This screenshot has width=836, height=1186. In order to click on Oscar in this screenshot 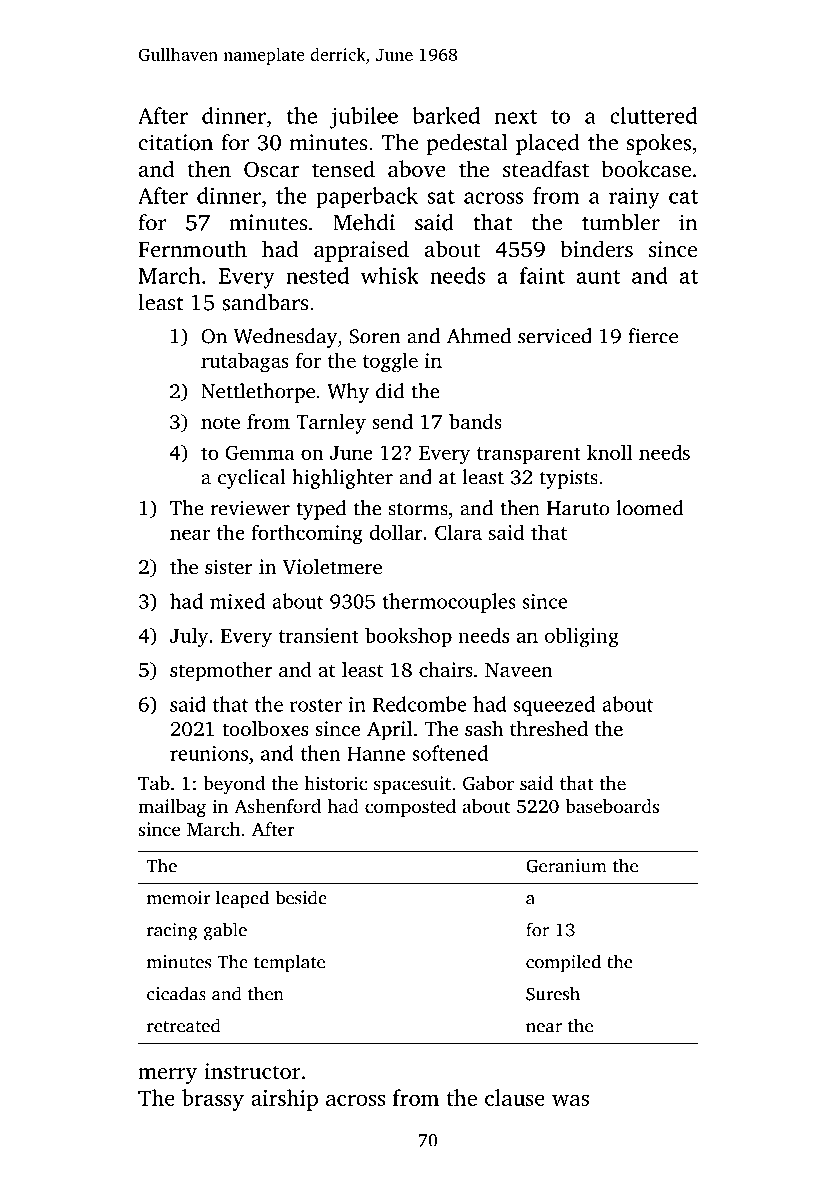, I will do `click(271, 169)`.
